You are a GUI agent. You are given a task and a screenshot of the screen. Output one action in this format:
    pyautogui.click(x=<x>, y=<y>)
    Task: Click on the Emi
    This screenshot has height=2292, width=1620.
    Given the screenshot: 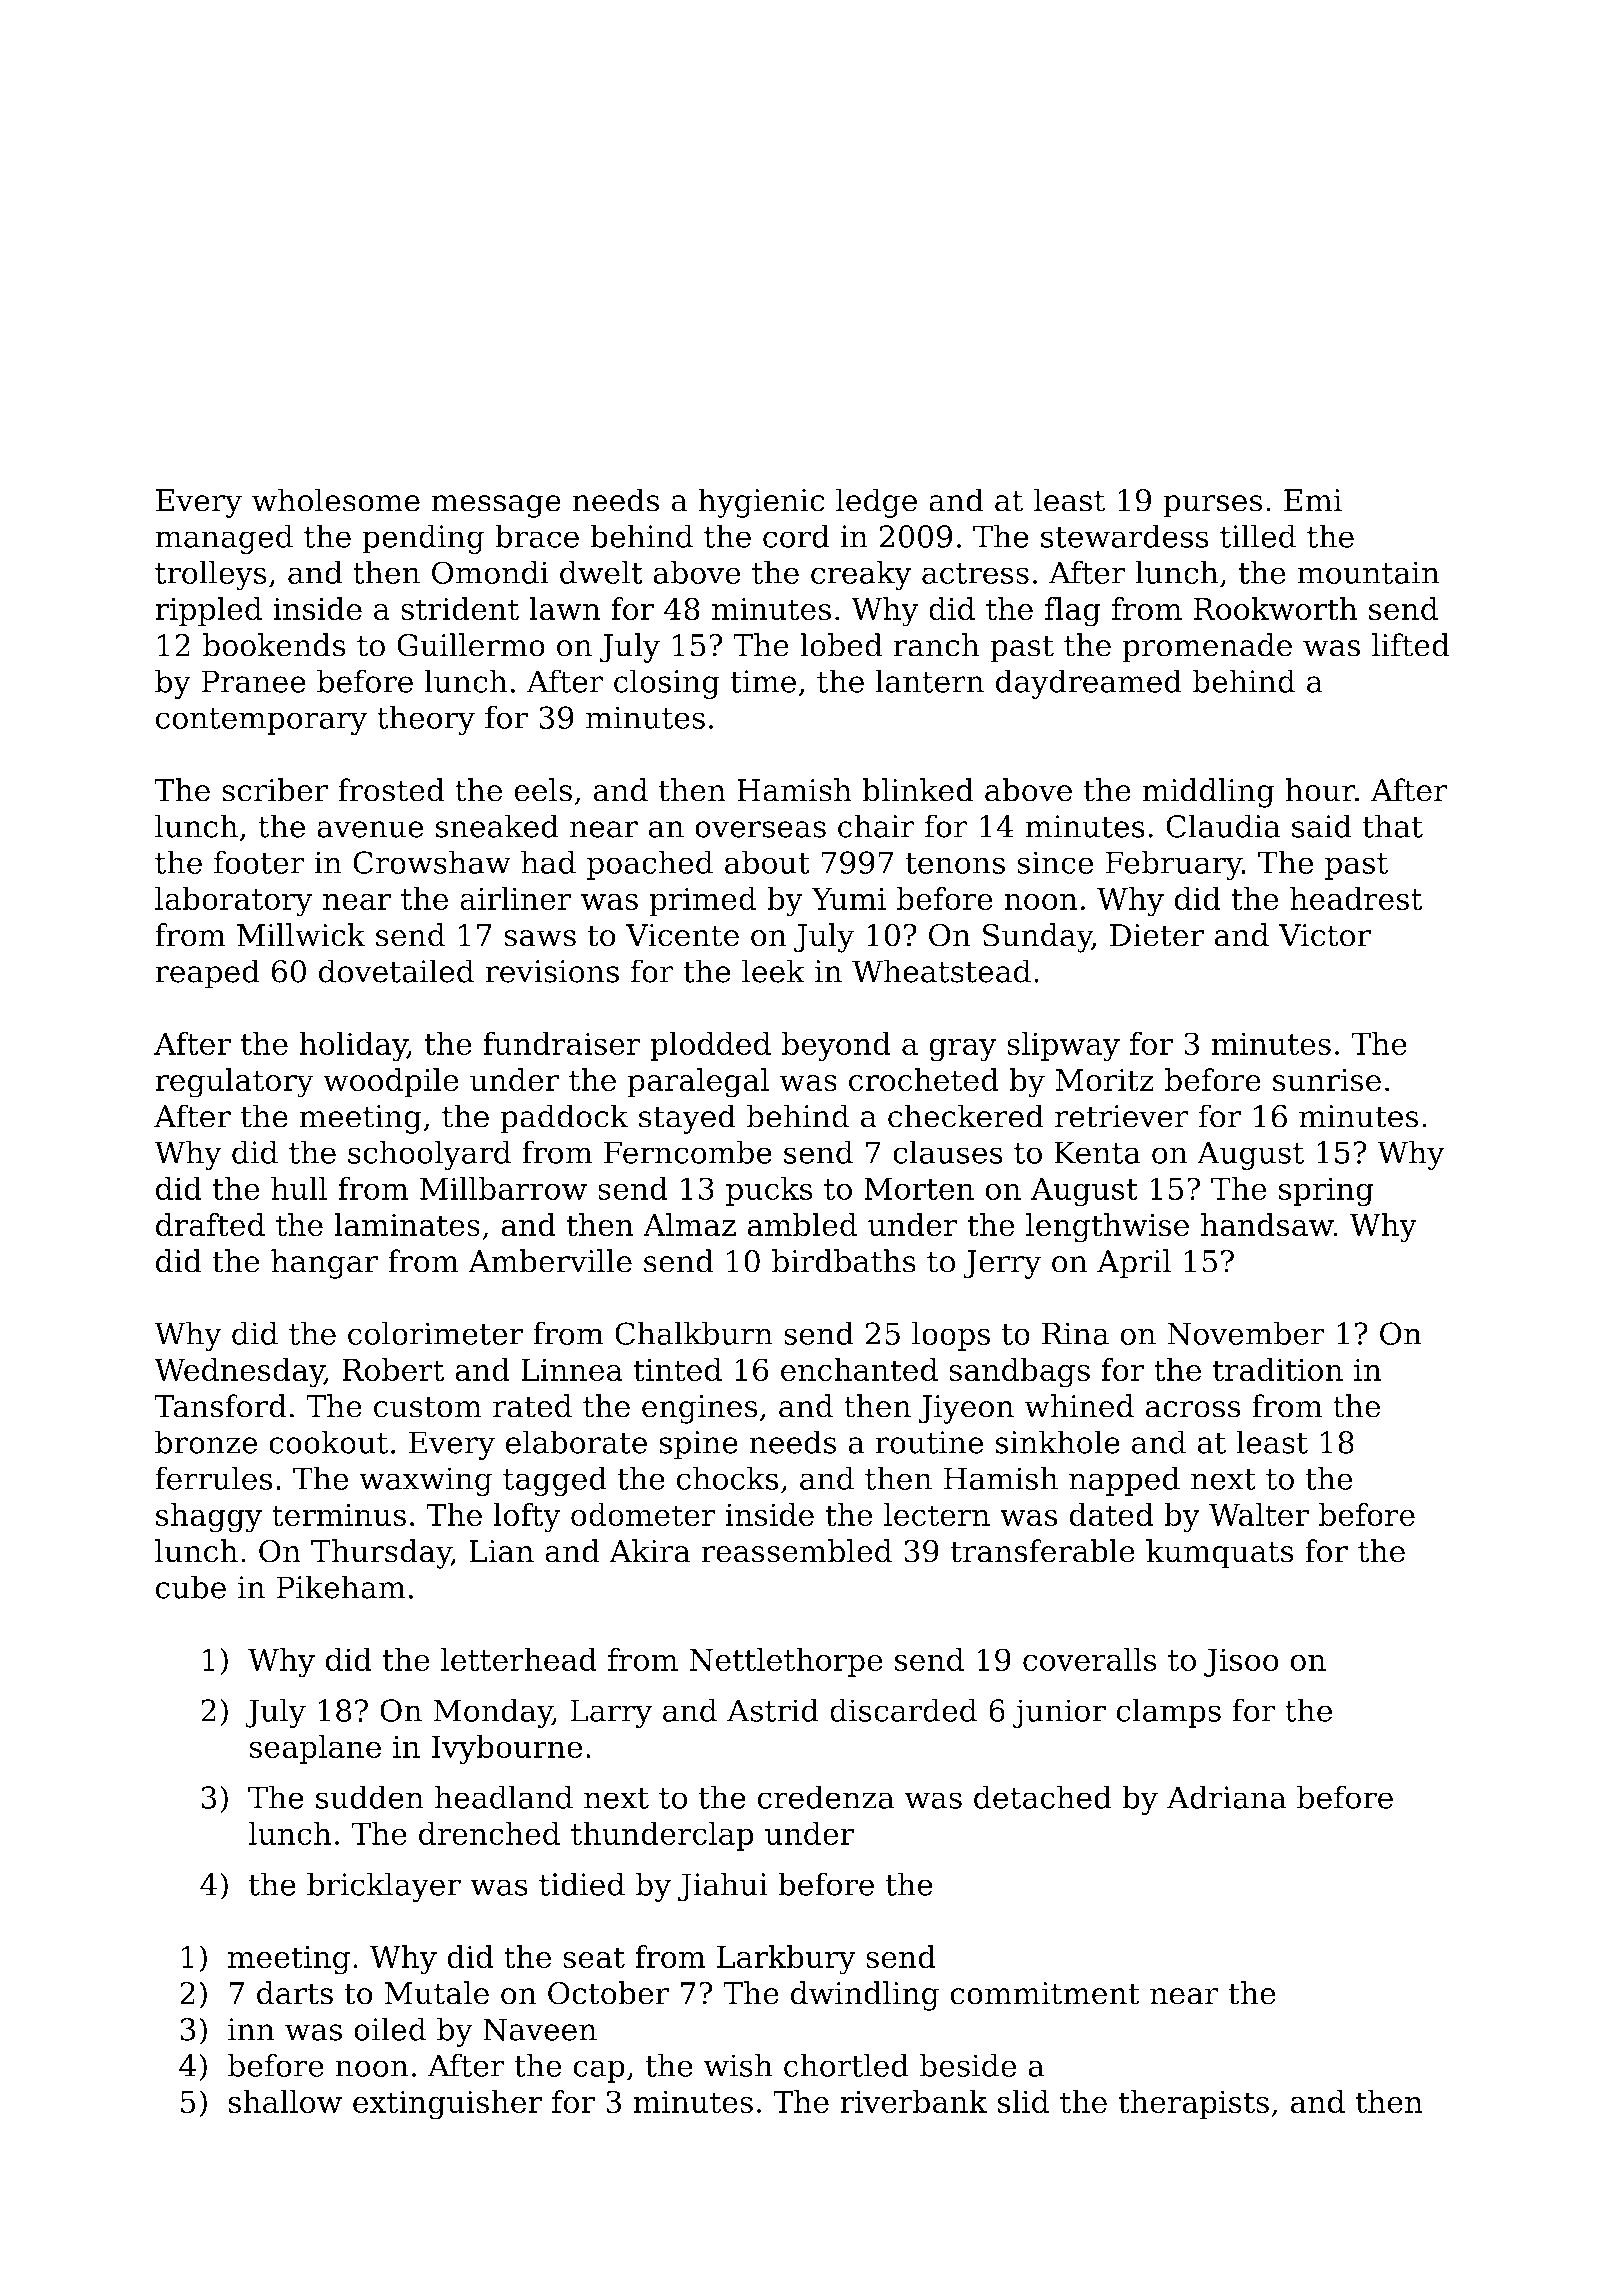 What is the action you would take?
    pyautogui.click(x=1313, y=500)
